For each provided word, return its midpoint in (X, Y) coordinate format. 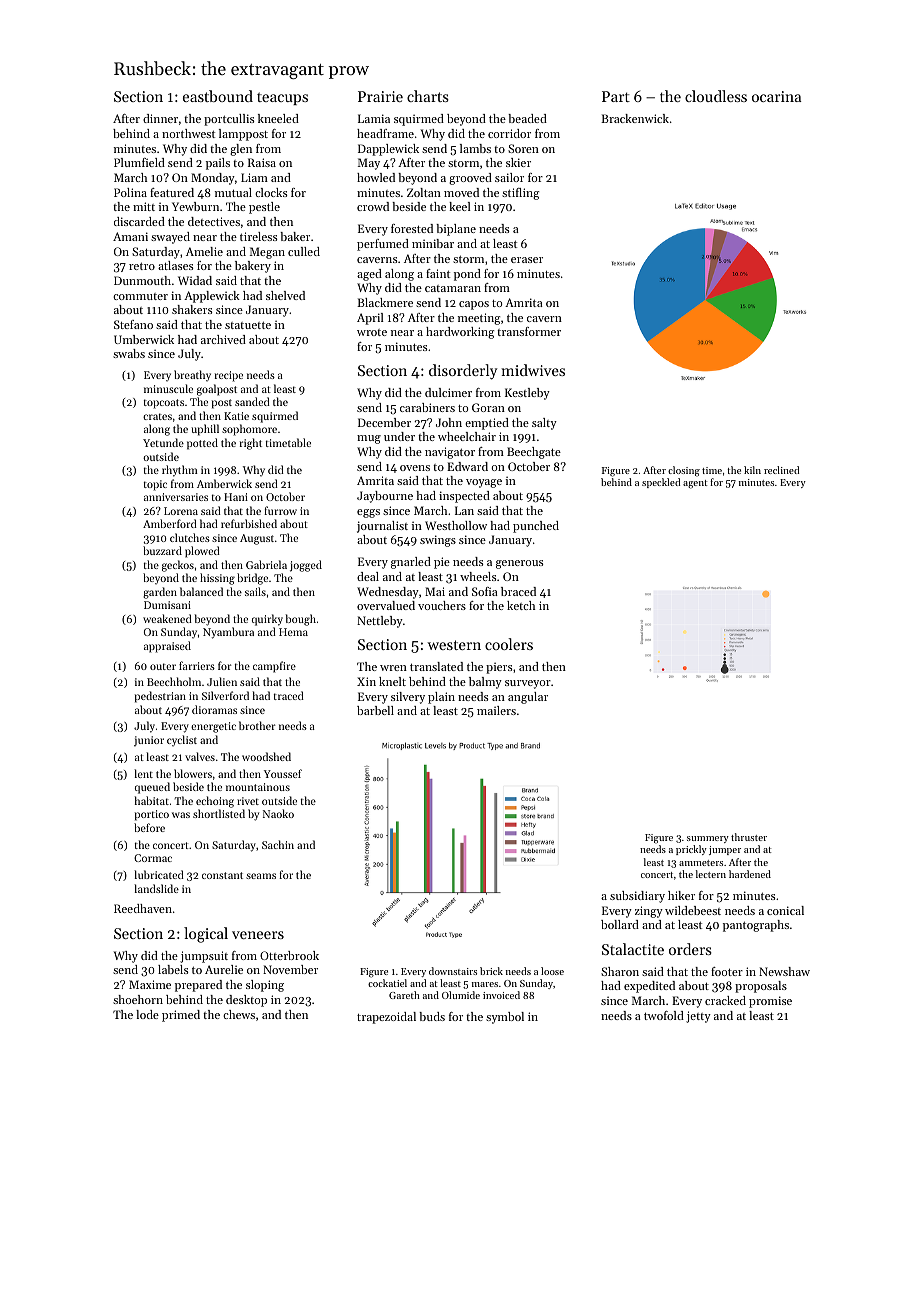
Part (616, 96)
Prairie (380, 96)
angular (528, 698)
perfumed (383, 245)
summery (708, 839)
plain (441, 698)
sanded (252, 401)
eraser (527, 260)
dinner (160, 118)
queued (152, 788)
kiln (752, 470)
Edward (467, 466)
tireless (258, 236)
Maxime (150, 984)
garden (160, 593)
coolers (509, 644)
